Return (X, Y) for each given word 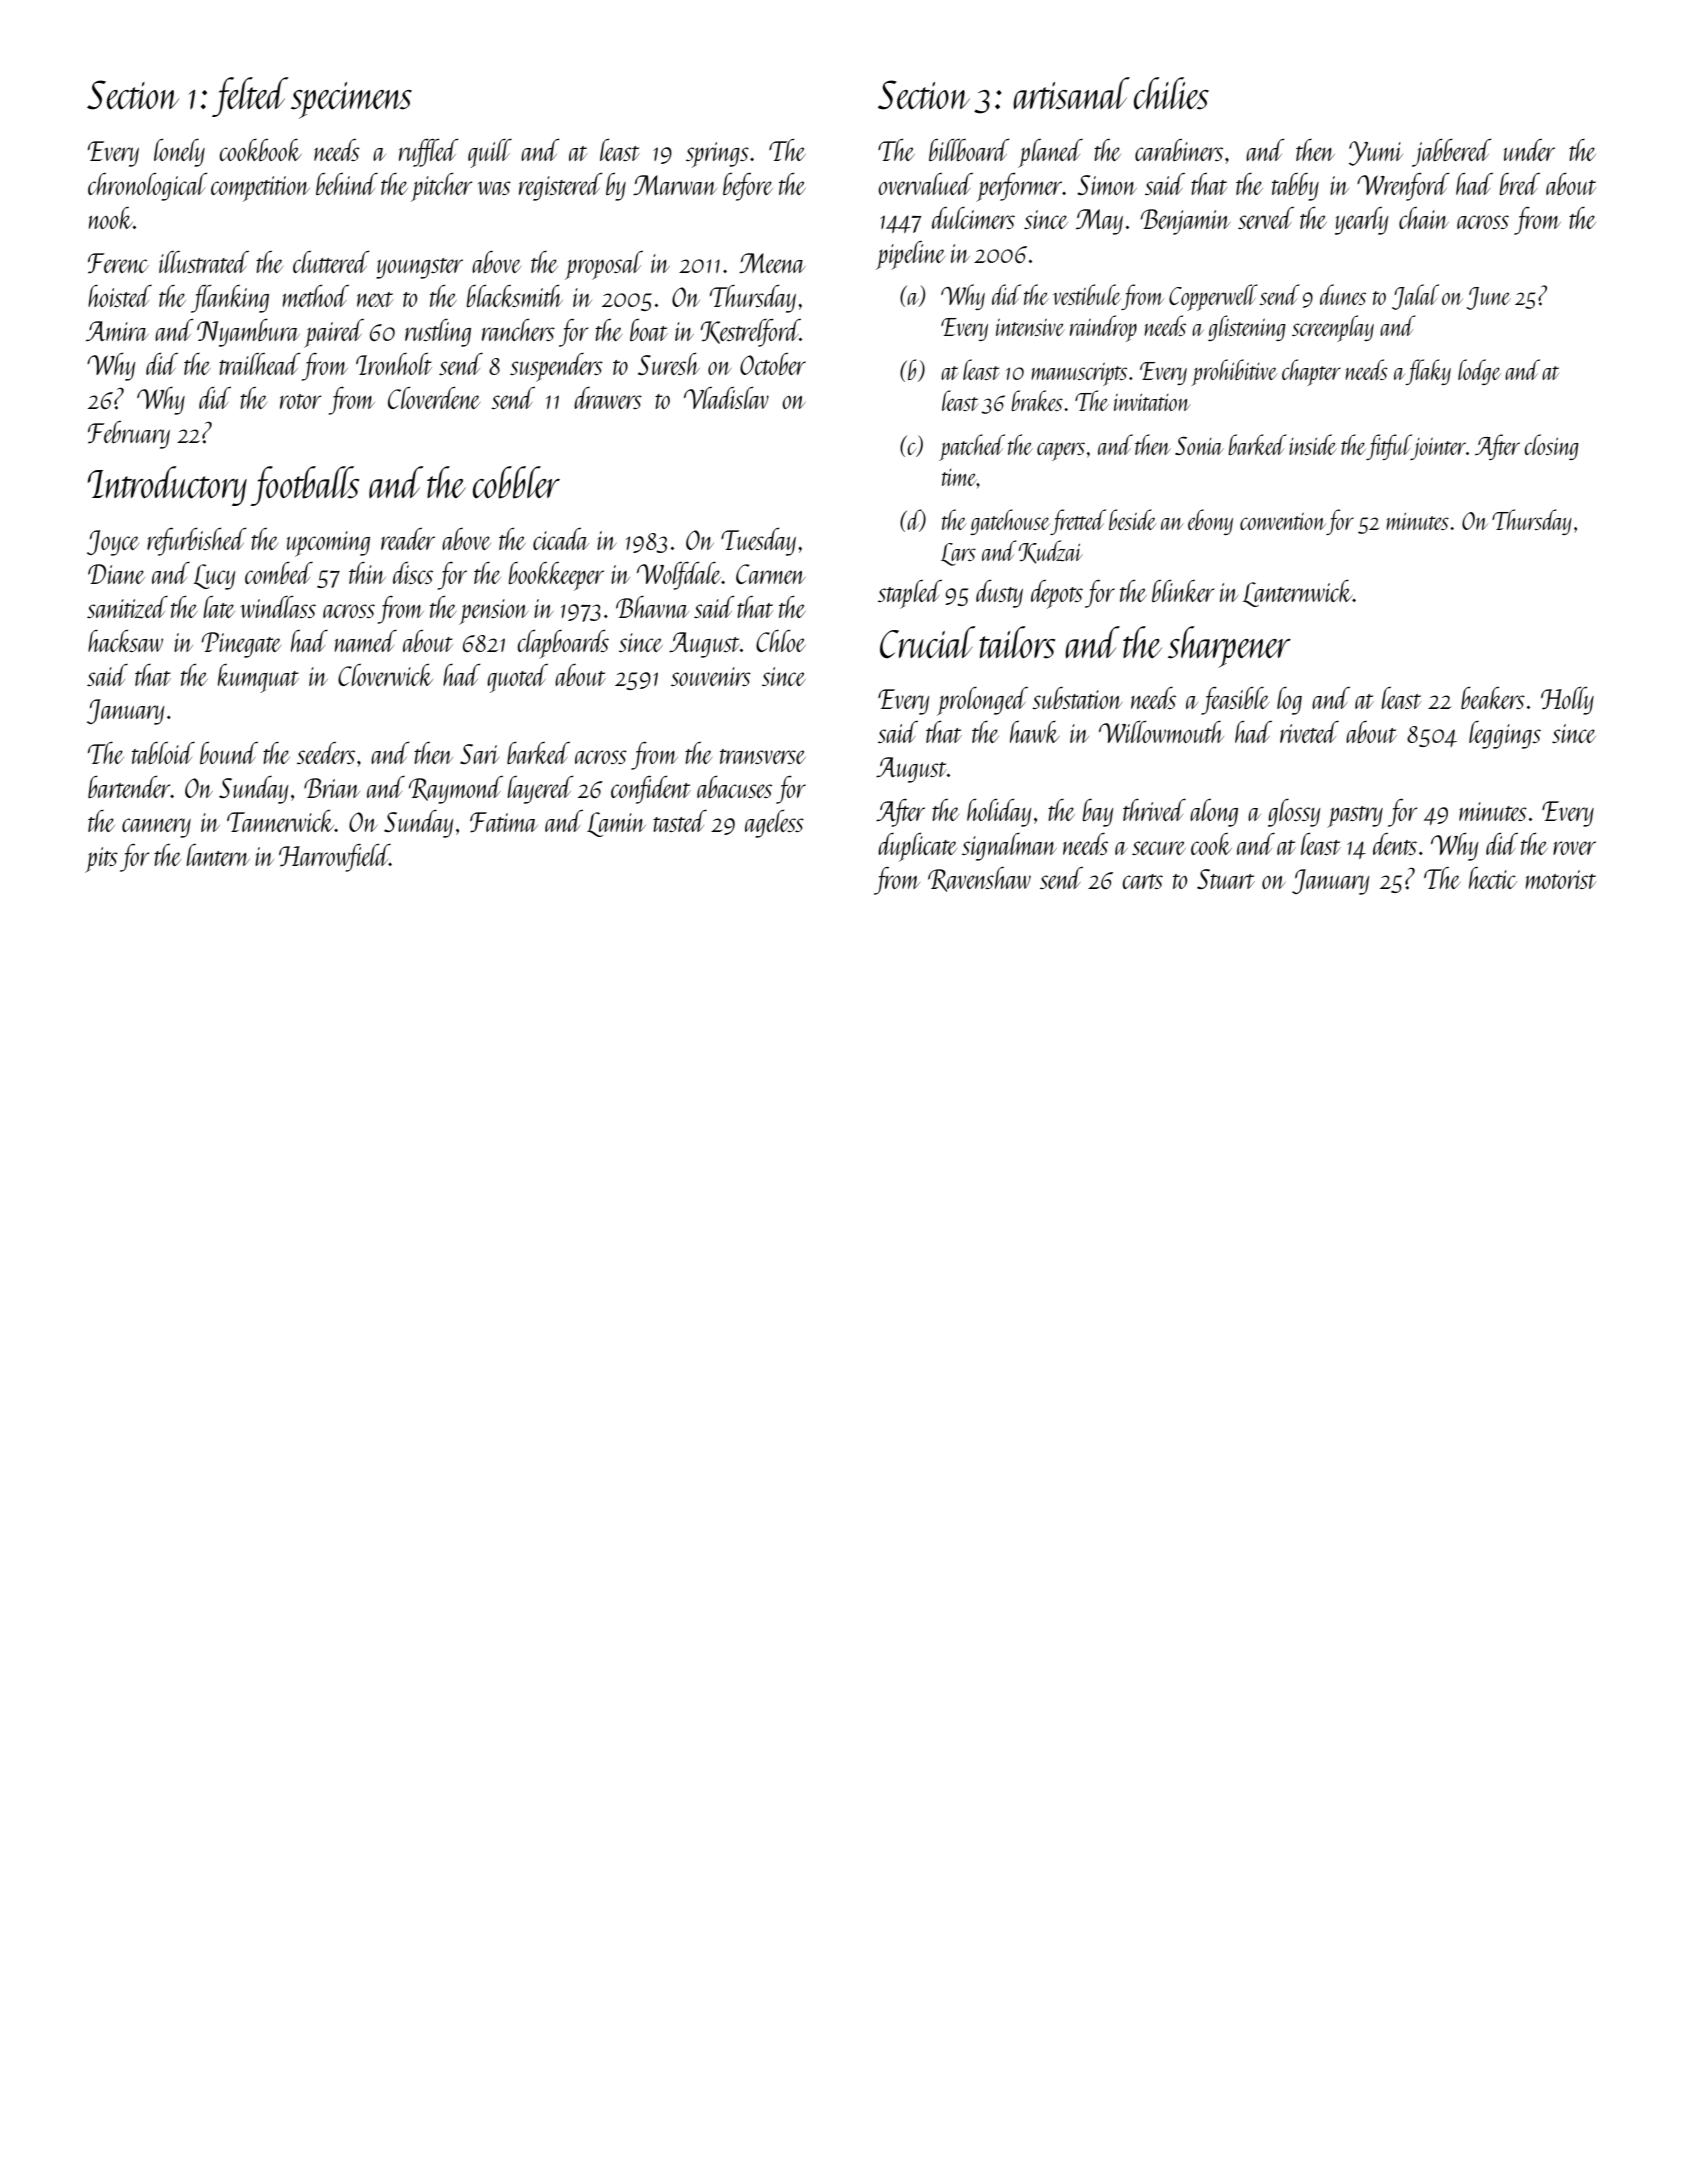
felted (250, 97)
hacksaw (125, 641)
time (959, 477)
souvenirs (711, 676)
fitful (1388, 447)
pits (101, 860)
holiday (999, 813)
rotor (300, 401)
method (315, 296)
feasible (1235, 701)
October (773, 364)
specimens (351, 100)
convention (1283, 521)
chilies (1171, 93)
